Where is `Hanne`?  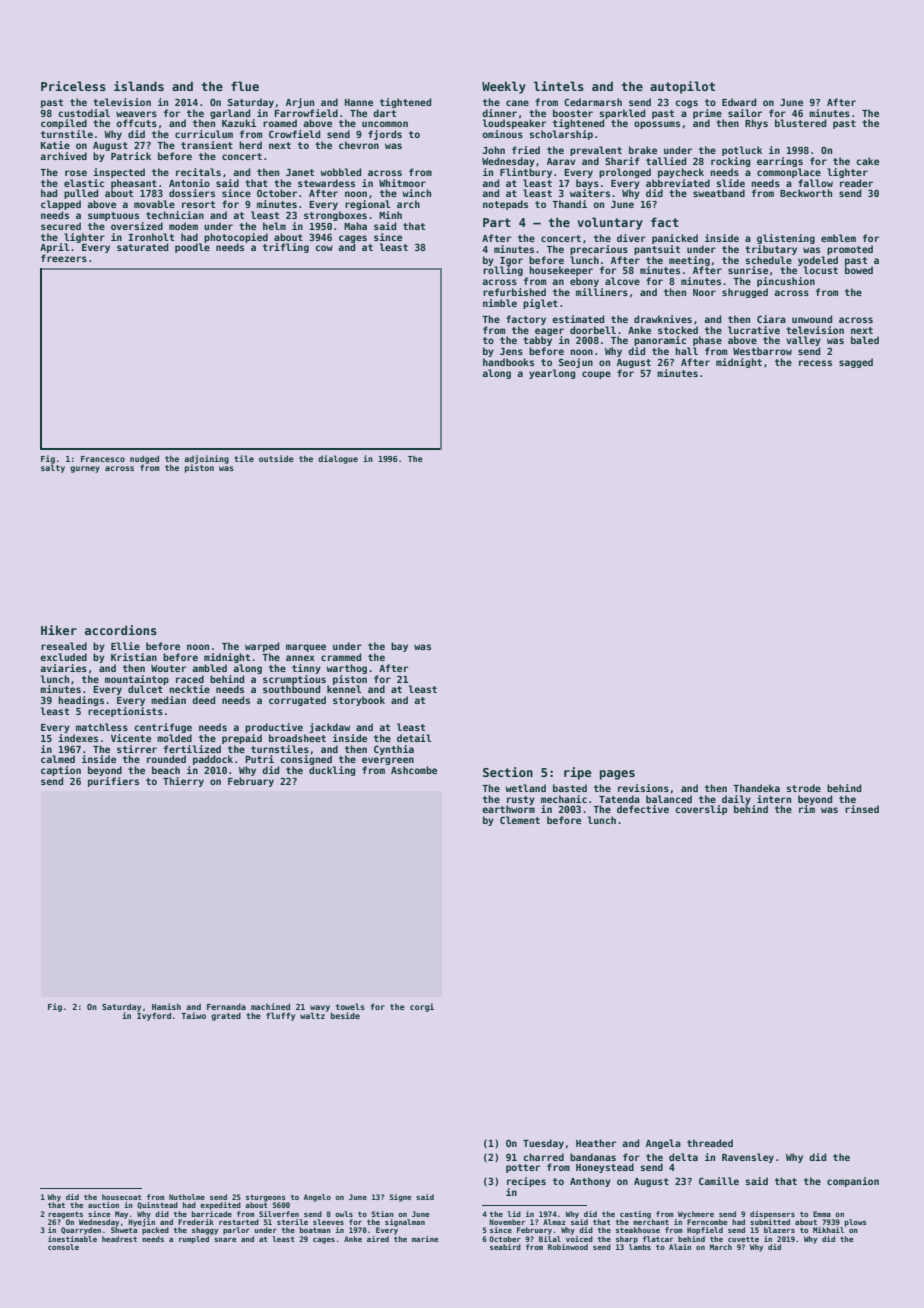 Hanne is located at coordinates (359, 102).
